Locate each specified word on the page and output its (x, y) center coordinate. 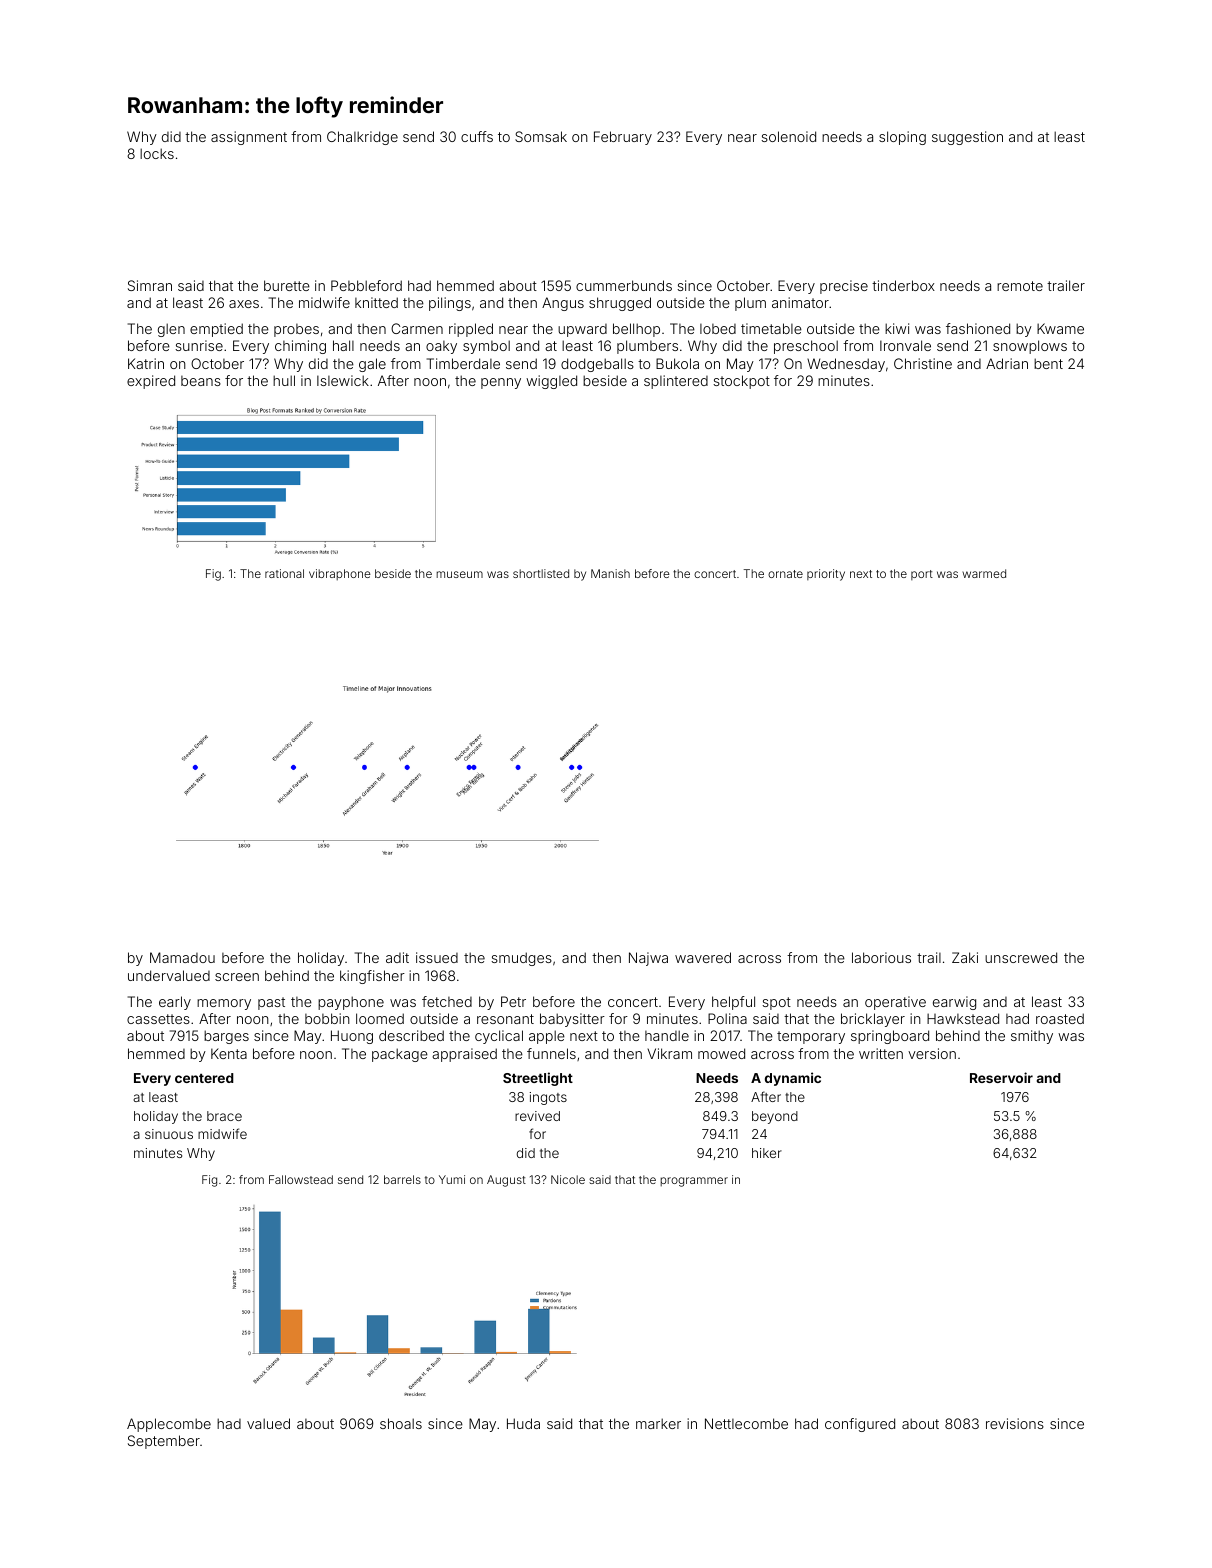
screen (237, 977)
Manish (610, 573)
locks (157, 153)
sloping (902, 138)
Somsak (541, 136)
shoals (401, 1423)
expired (151, 382)
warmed (984, 573)
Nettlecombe (746, 1423)
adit (397, 957)
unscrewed (1021, 957)
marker (658, 1423)
